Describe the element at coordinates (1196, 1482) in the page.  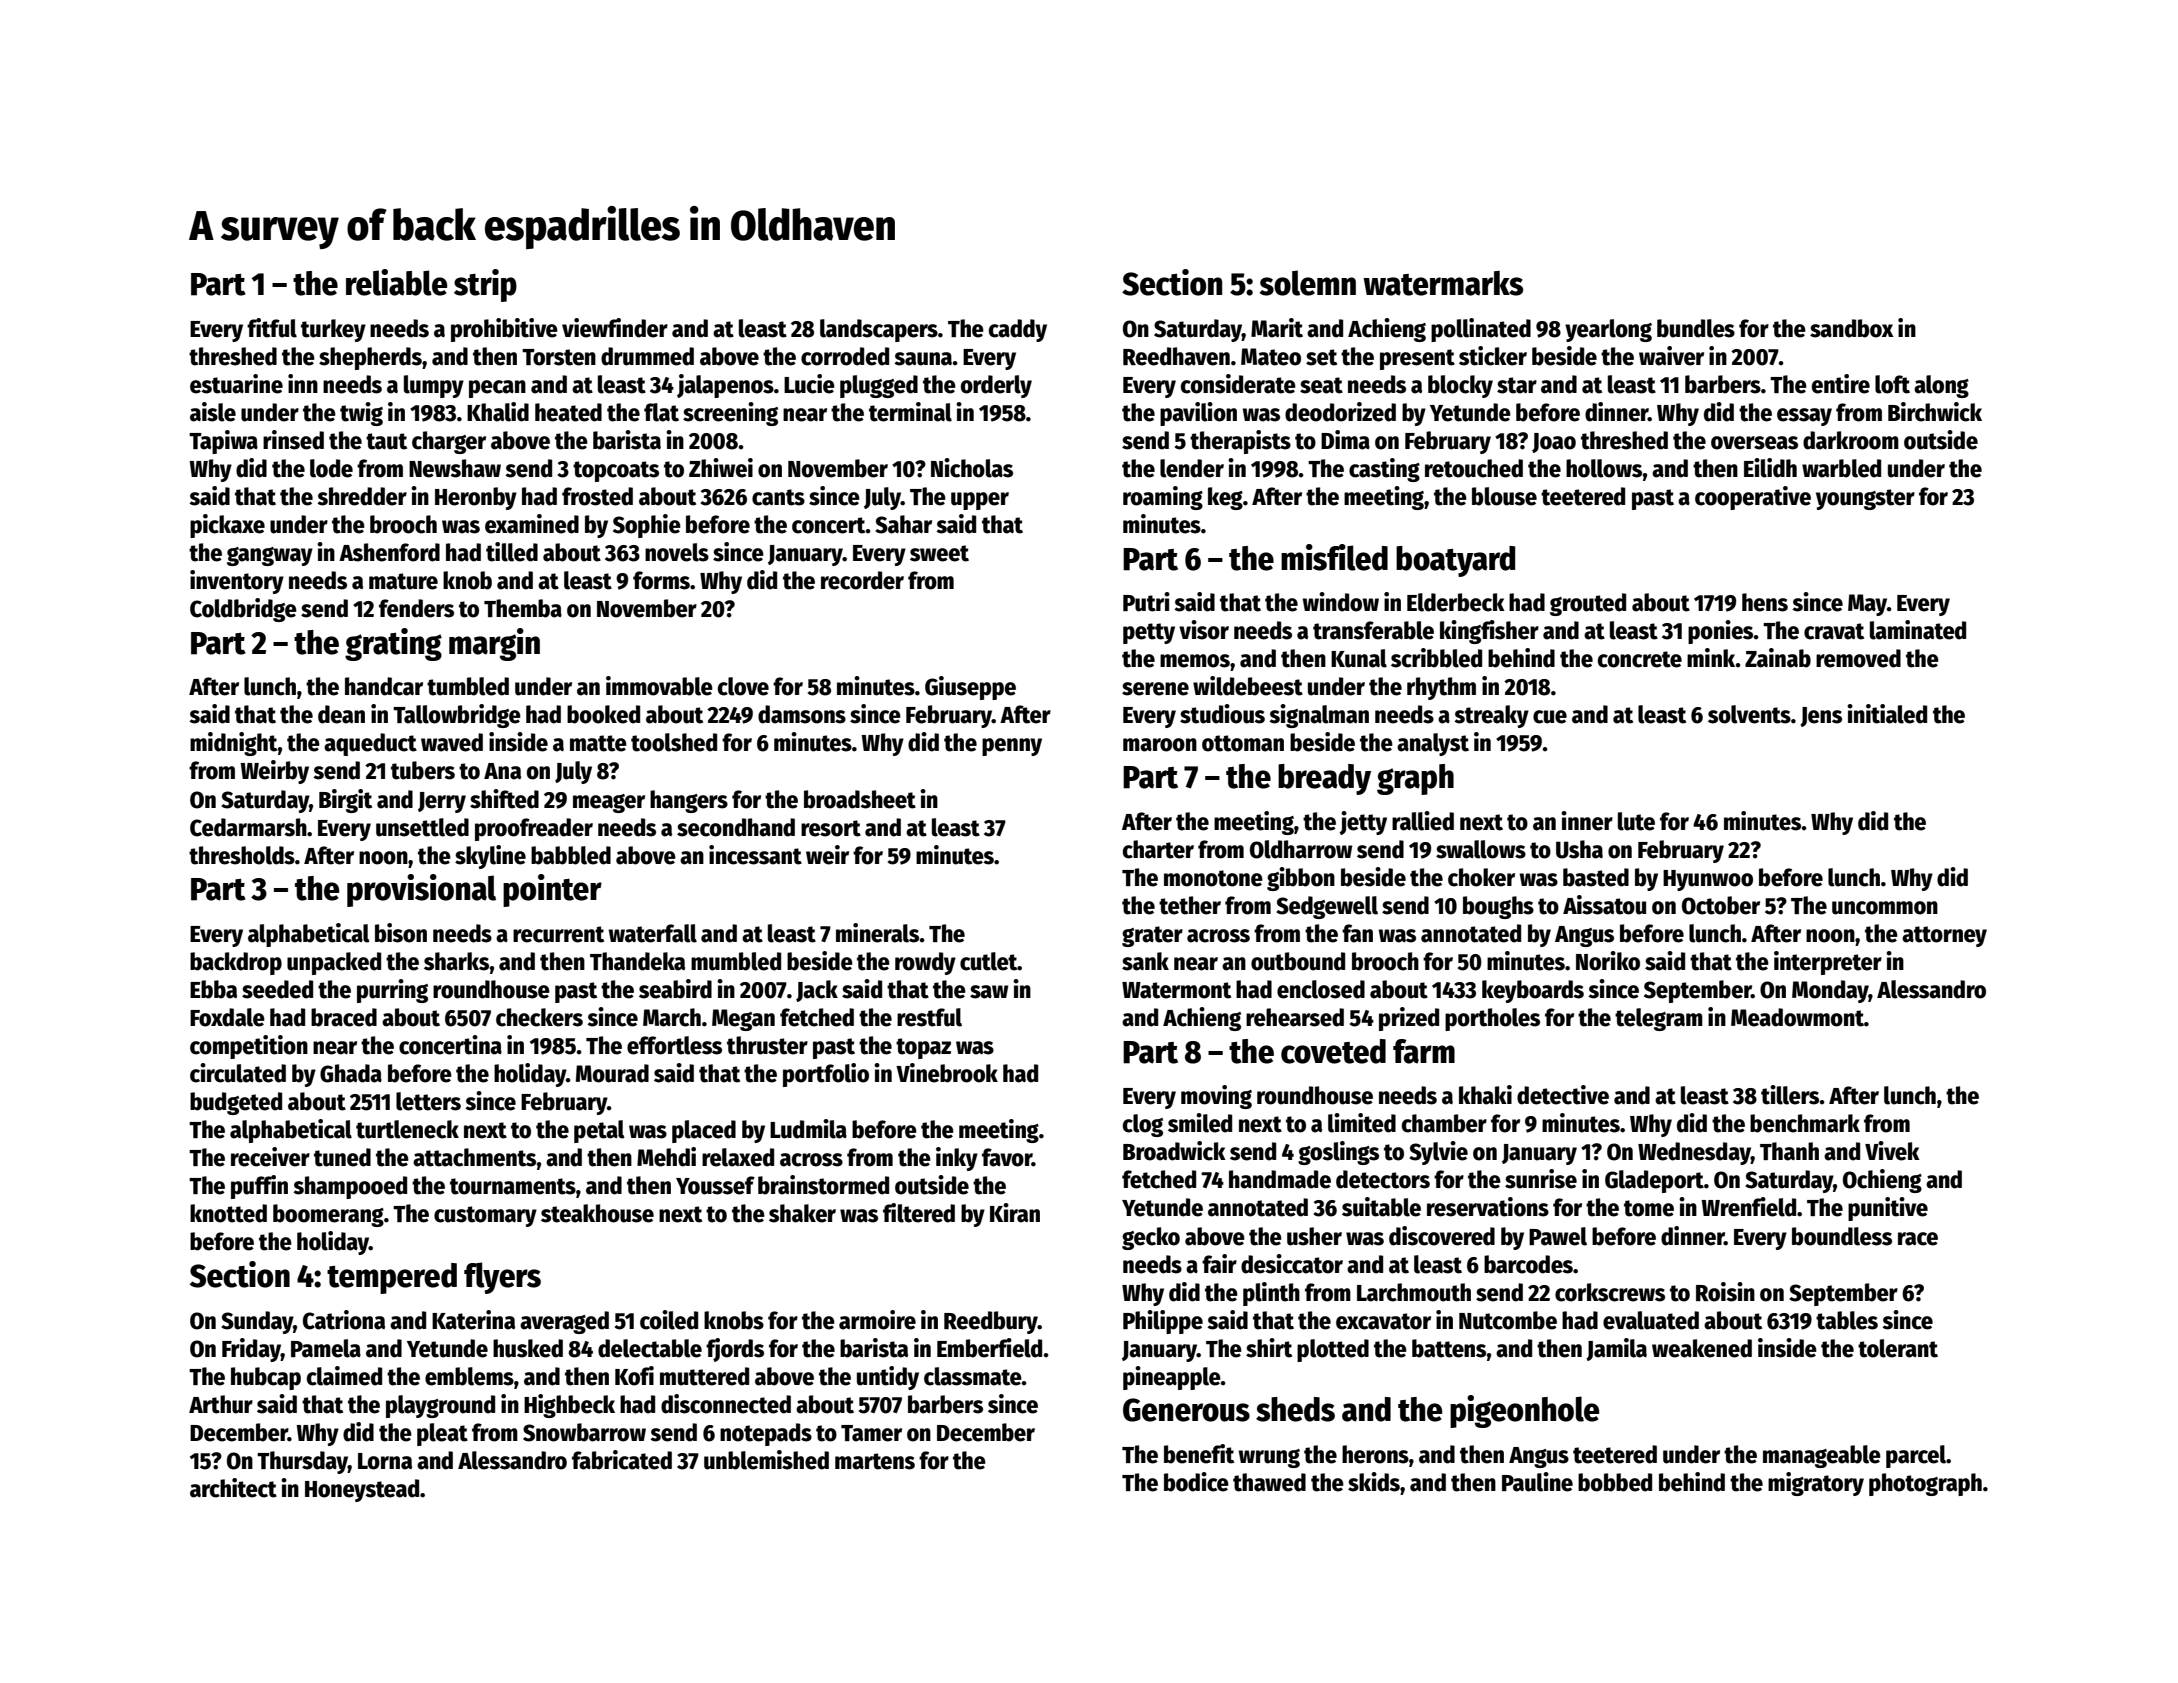
I see `bodice` at that location.
